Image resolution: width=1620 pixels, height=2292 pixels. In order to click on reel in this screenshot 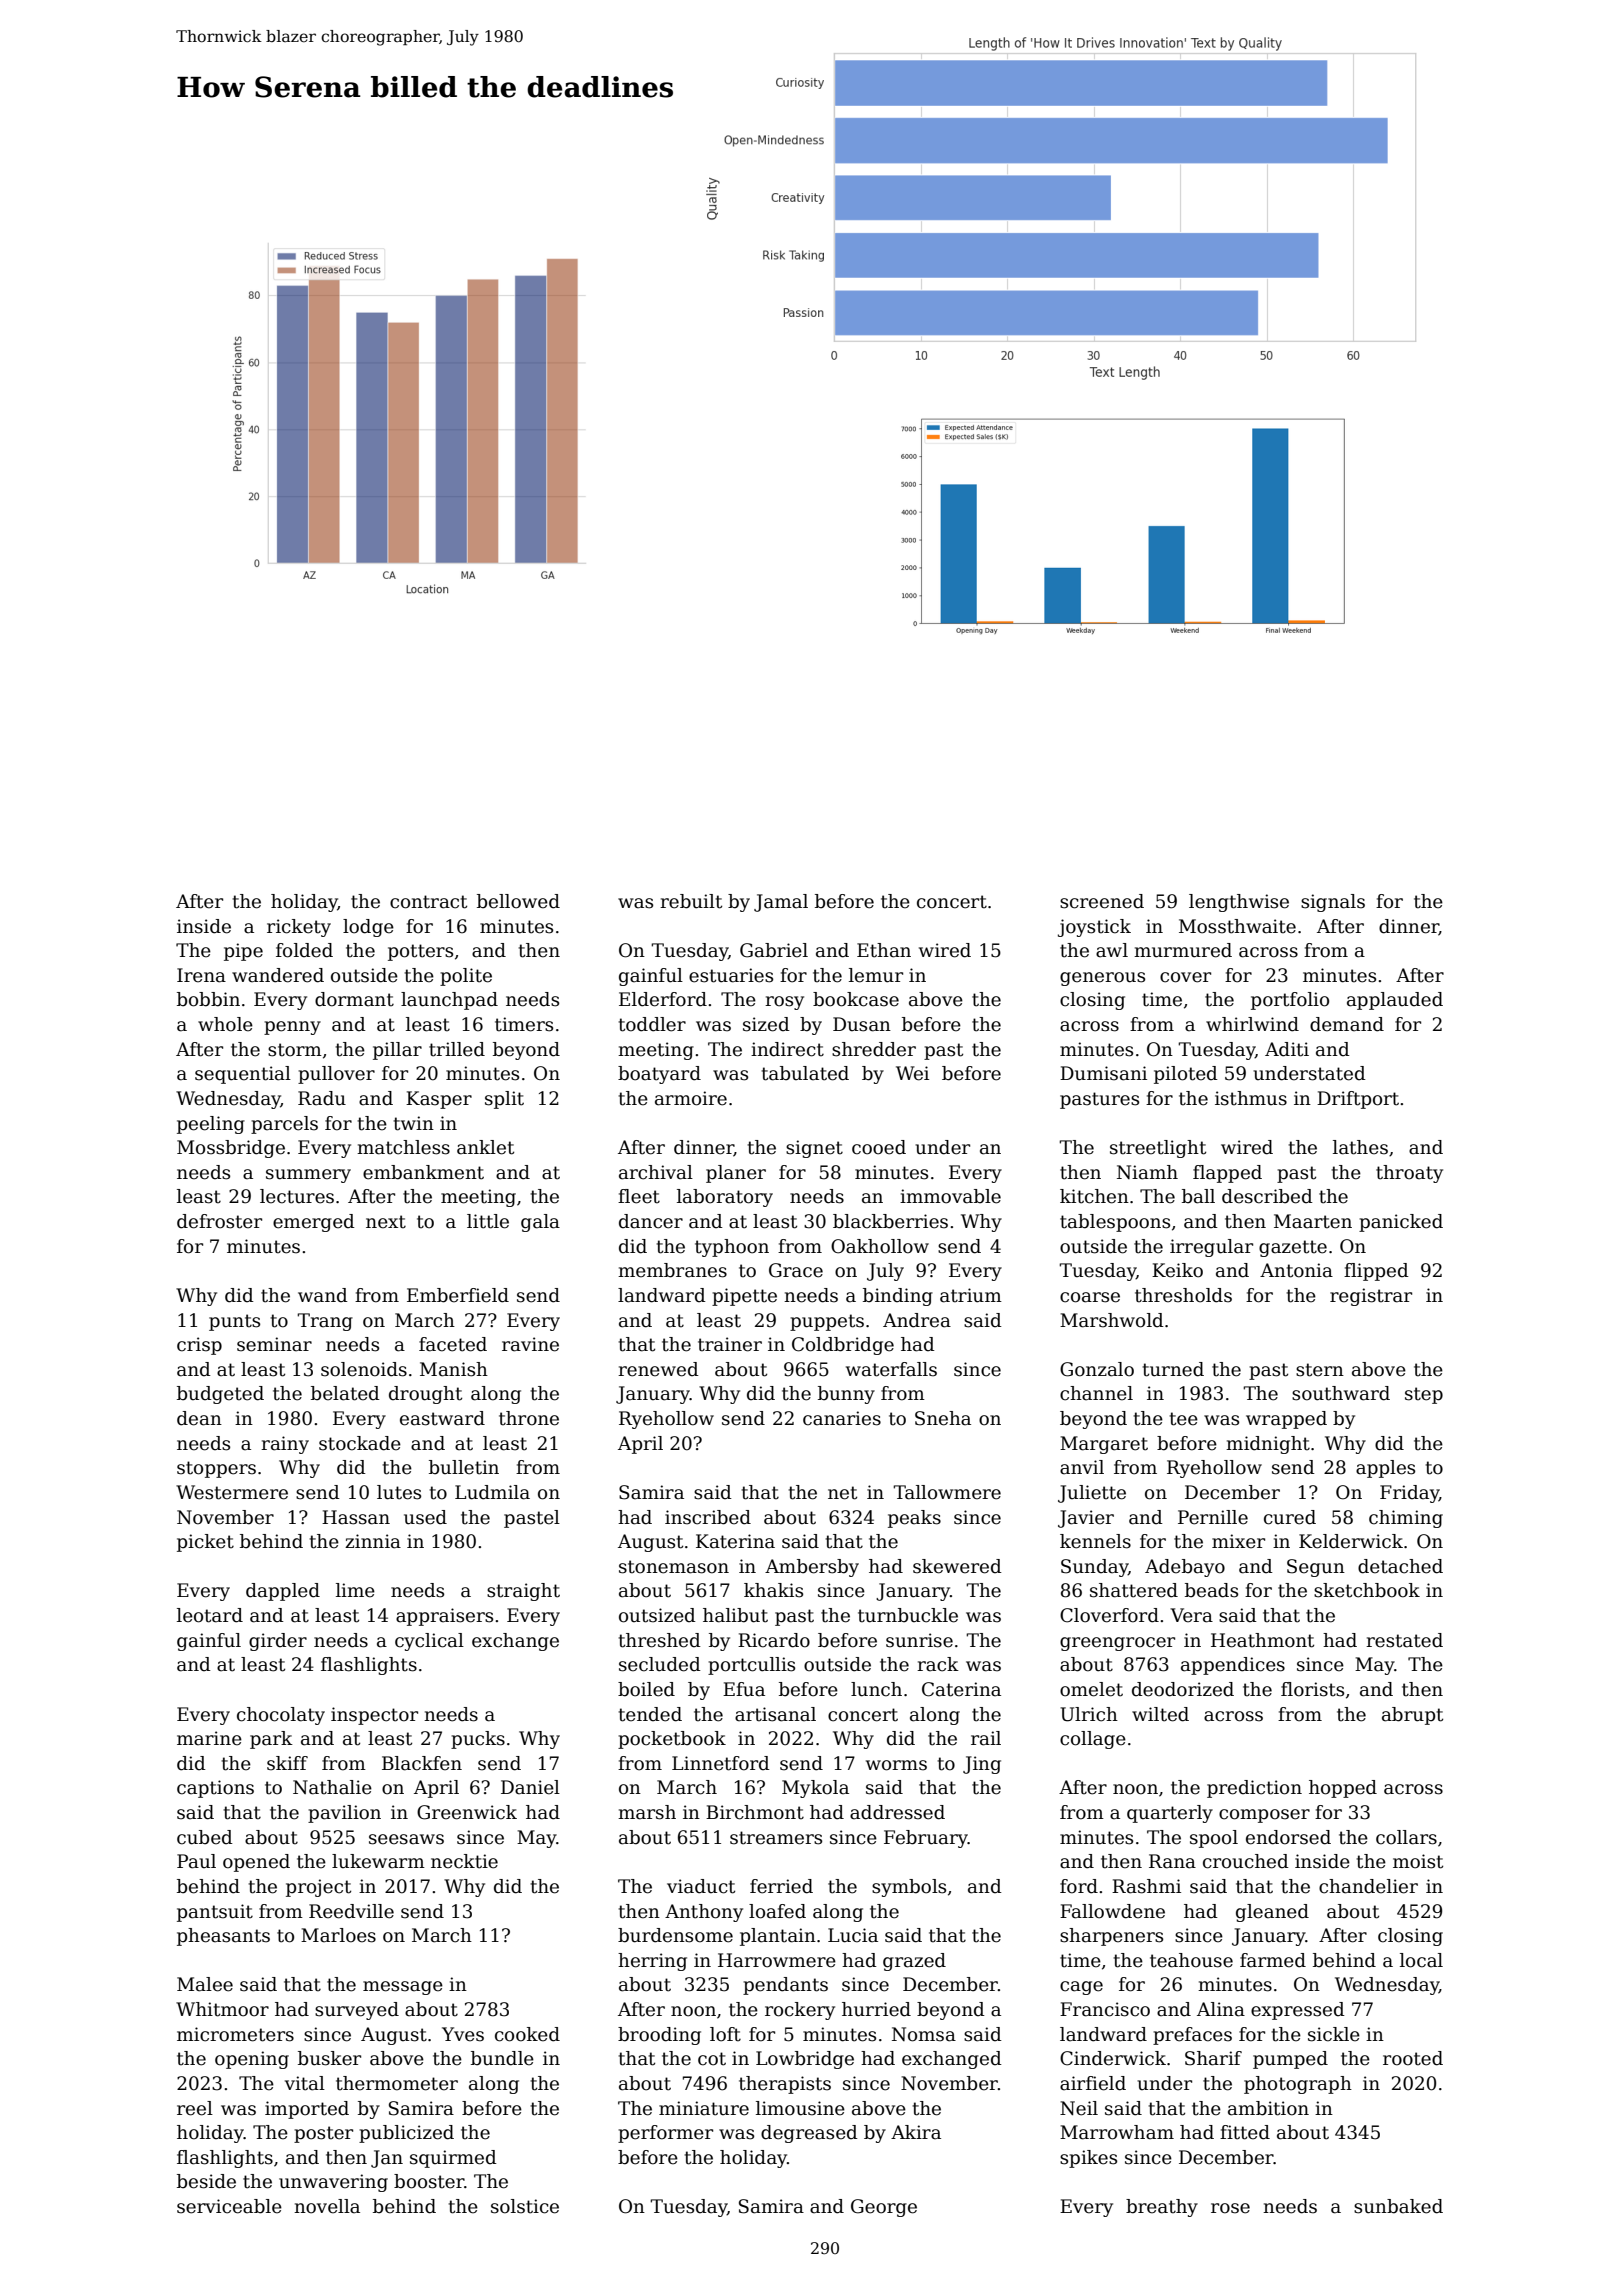, I will do `click(195, 2108)`.
